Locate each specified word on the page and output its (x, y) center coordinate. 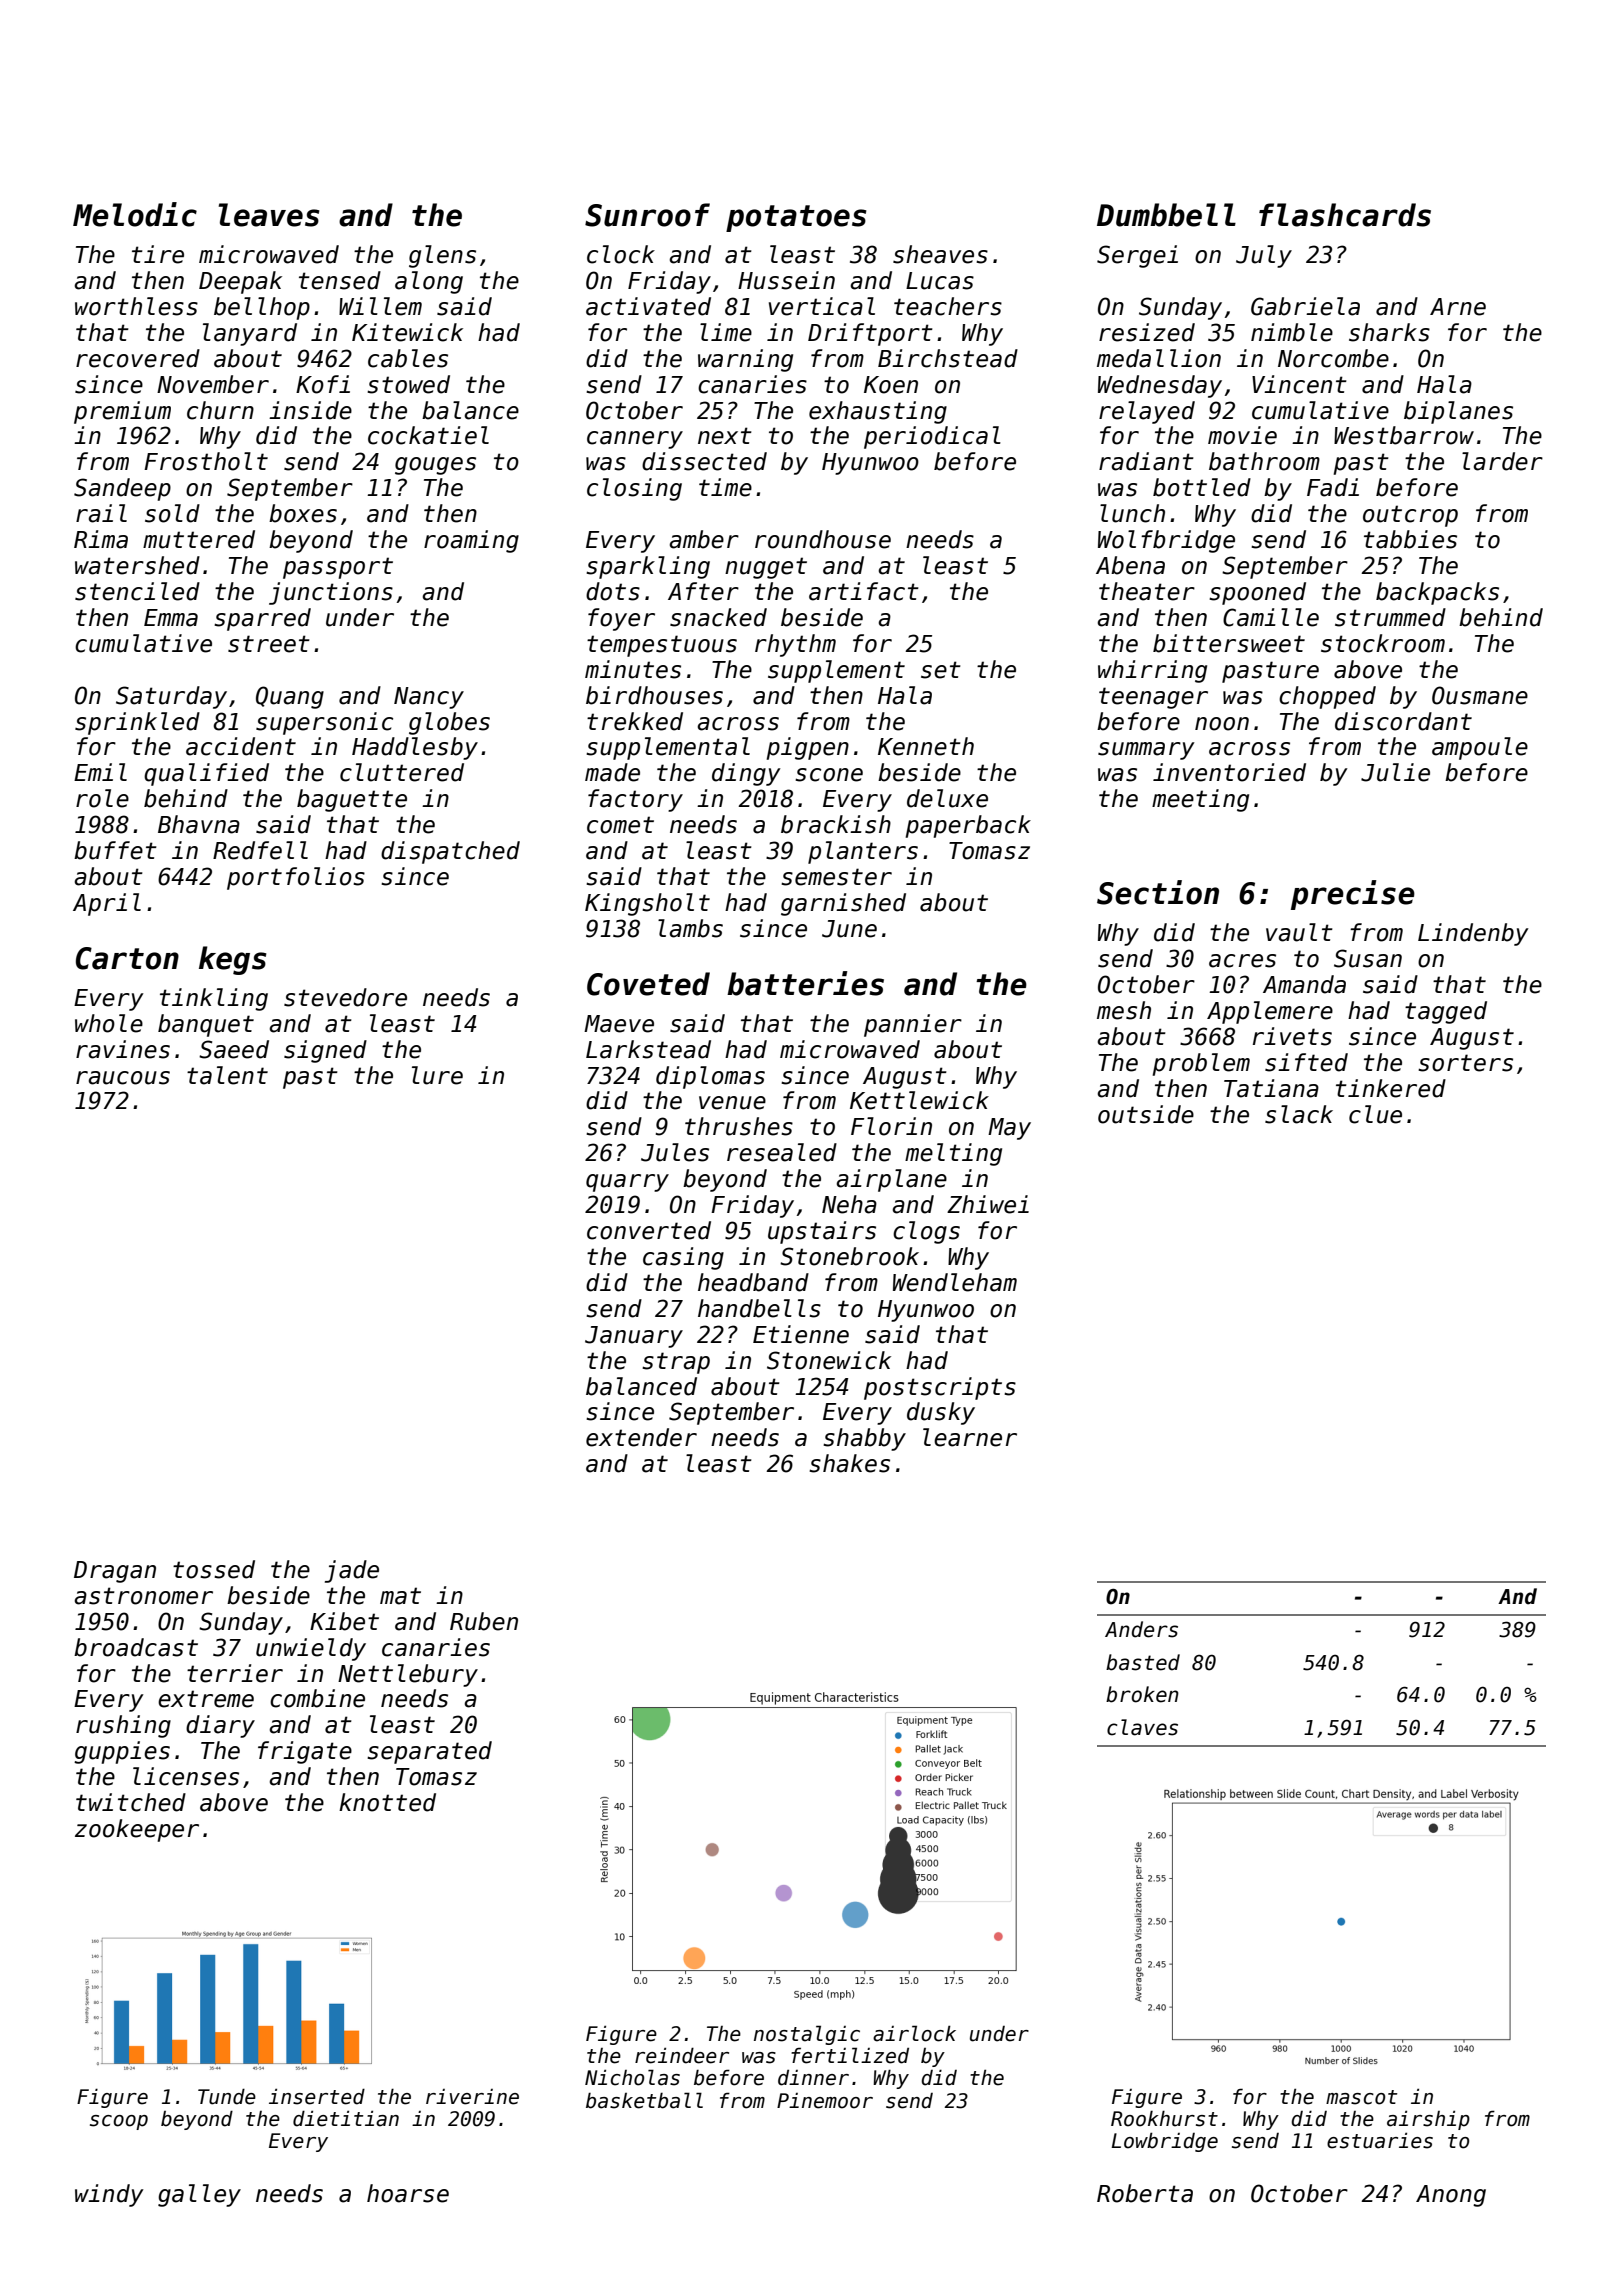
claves (1142, 1727)
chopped (1327, 697)
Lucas (940, 281)
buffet (115, 850)
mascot (1361, 2097)
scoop (119, 2122)
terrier (235, 1673)
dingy (746, 774)
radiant (1146, 461)
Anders (1141, 1629)
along (429, 282)
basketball (644, 2100)
